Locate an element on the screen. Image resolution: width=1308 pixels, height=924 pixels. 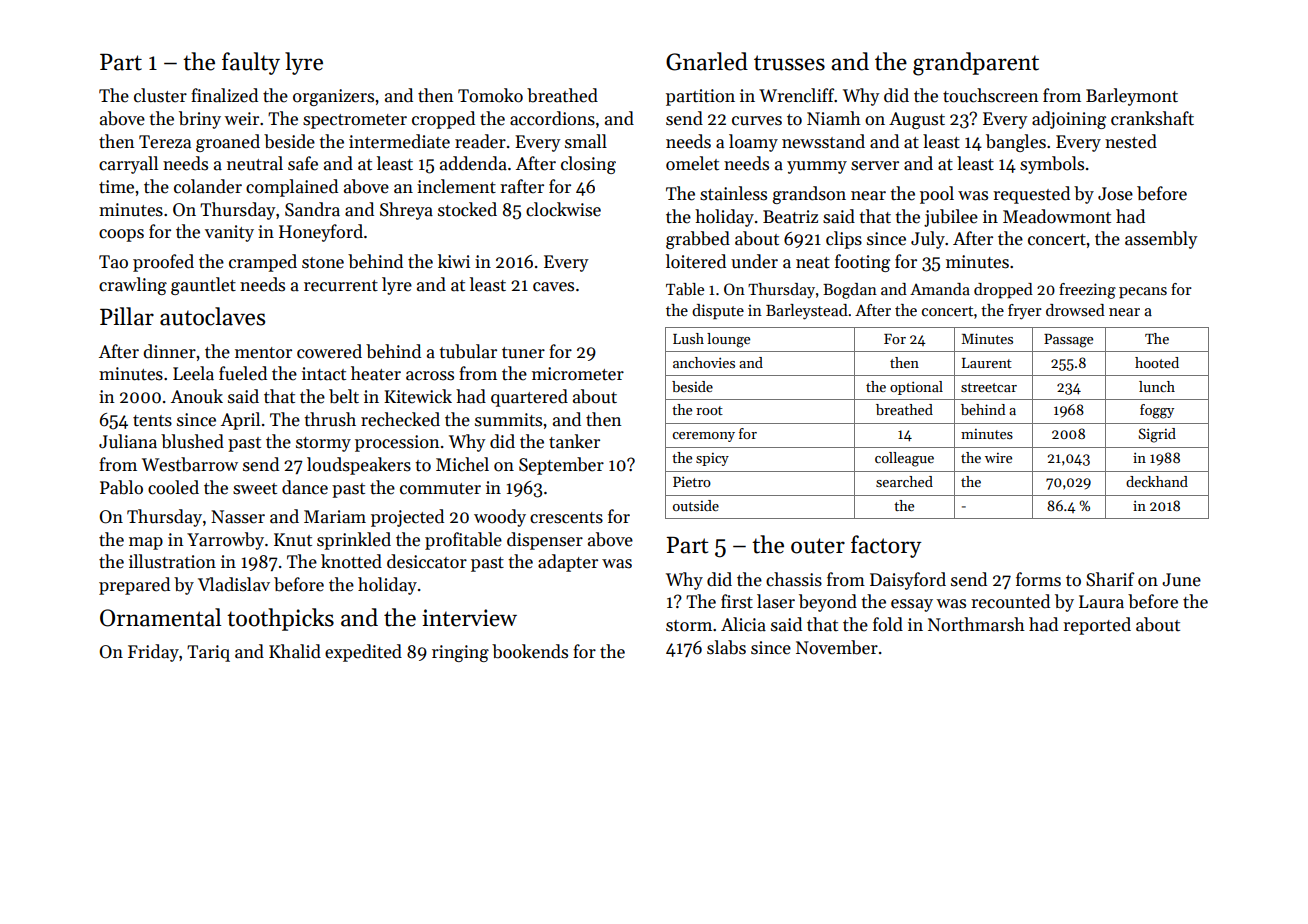
neat is located at coordinates (813, 263).
